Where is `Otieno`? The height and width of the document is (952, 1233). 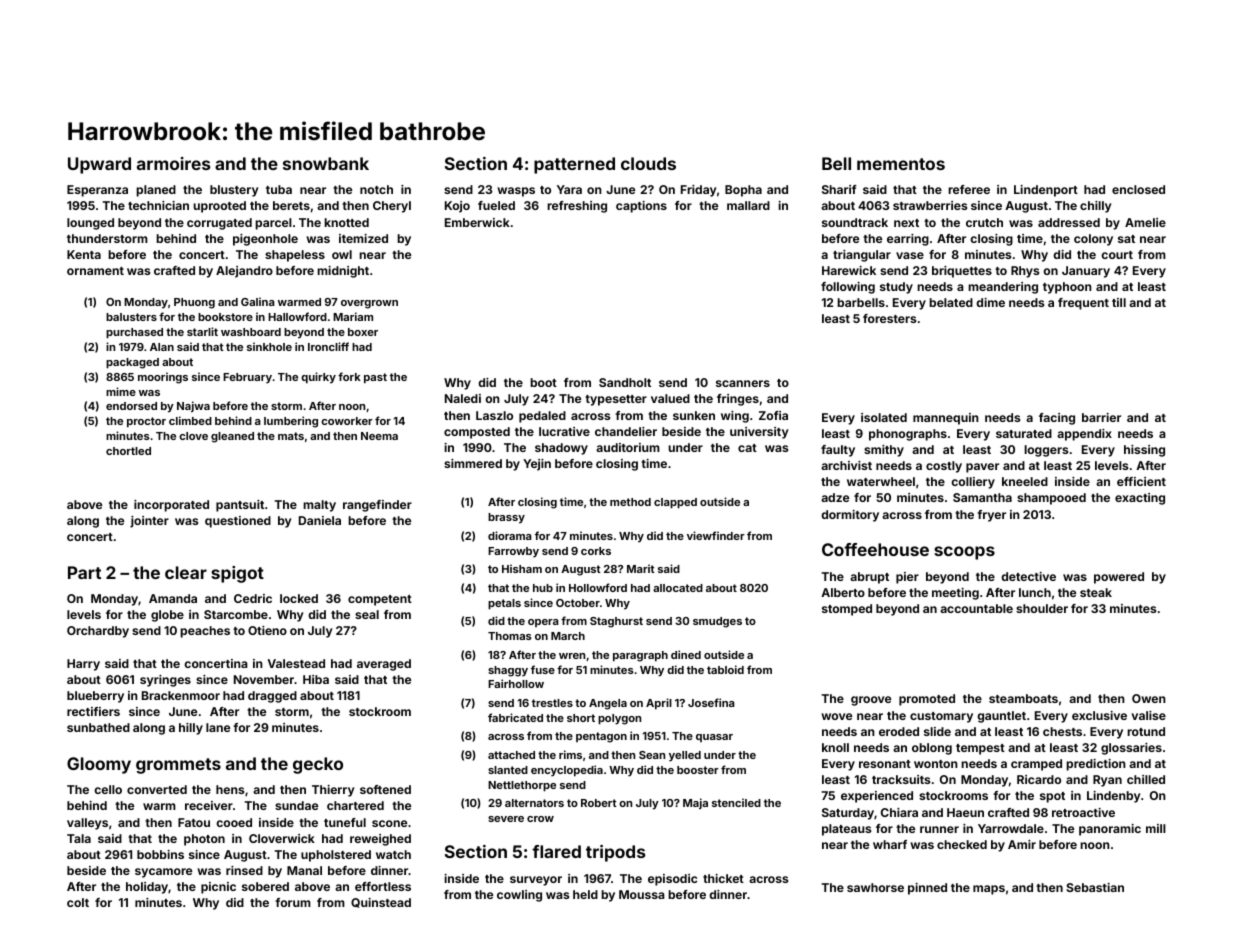 Otieno is located at coordinates (267, 630).
